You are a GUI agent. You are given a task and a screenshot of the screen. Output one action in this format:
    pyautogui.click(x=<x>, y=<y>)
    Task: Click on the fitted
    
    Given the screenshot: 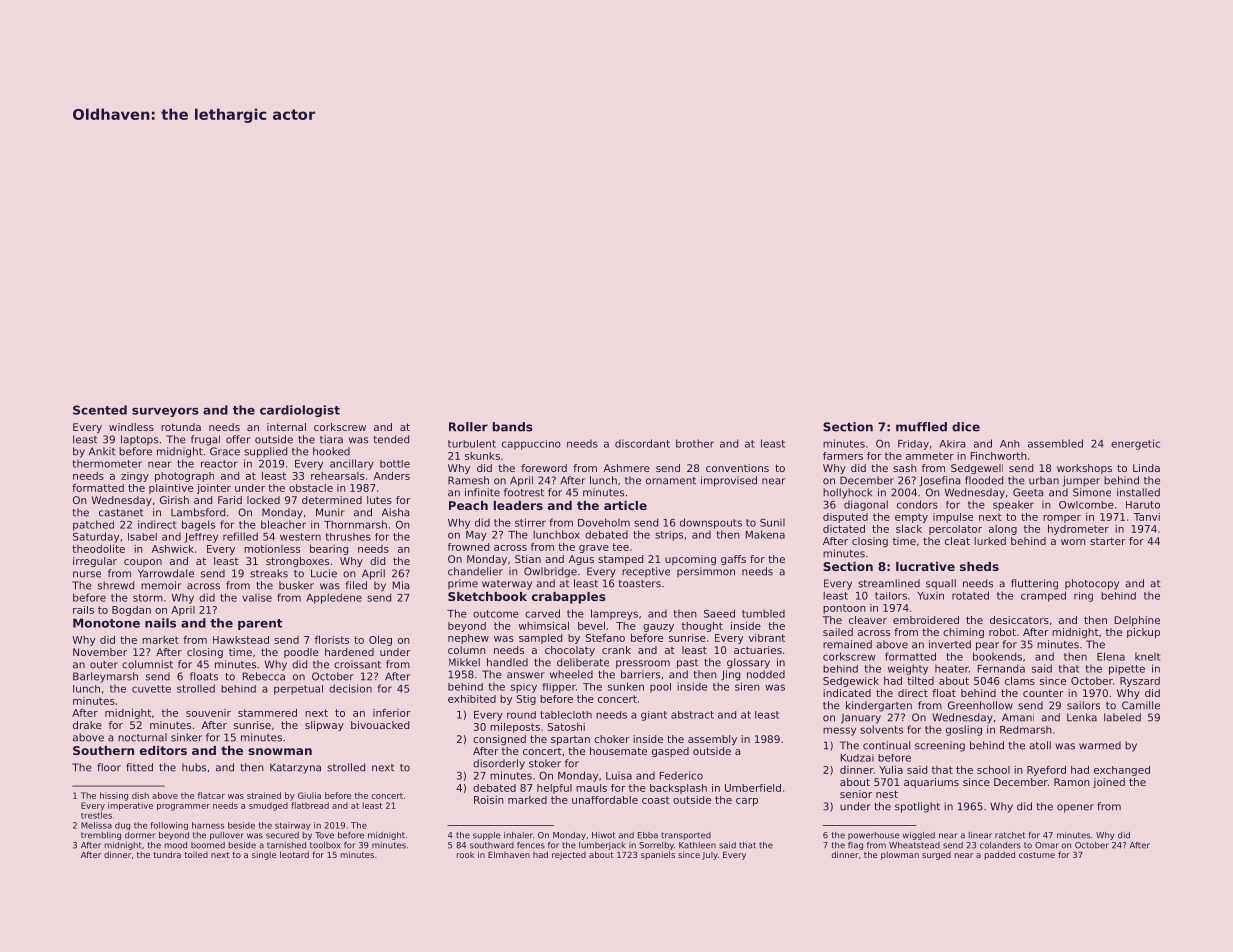 What is the action you would take?
    pyautogui.click(x=139, y=767)
